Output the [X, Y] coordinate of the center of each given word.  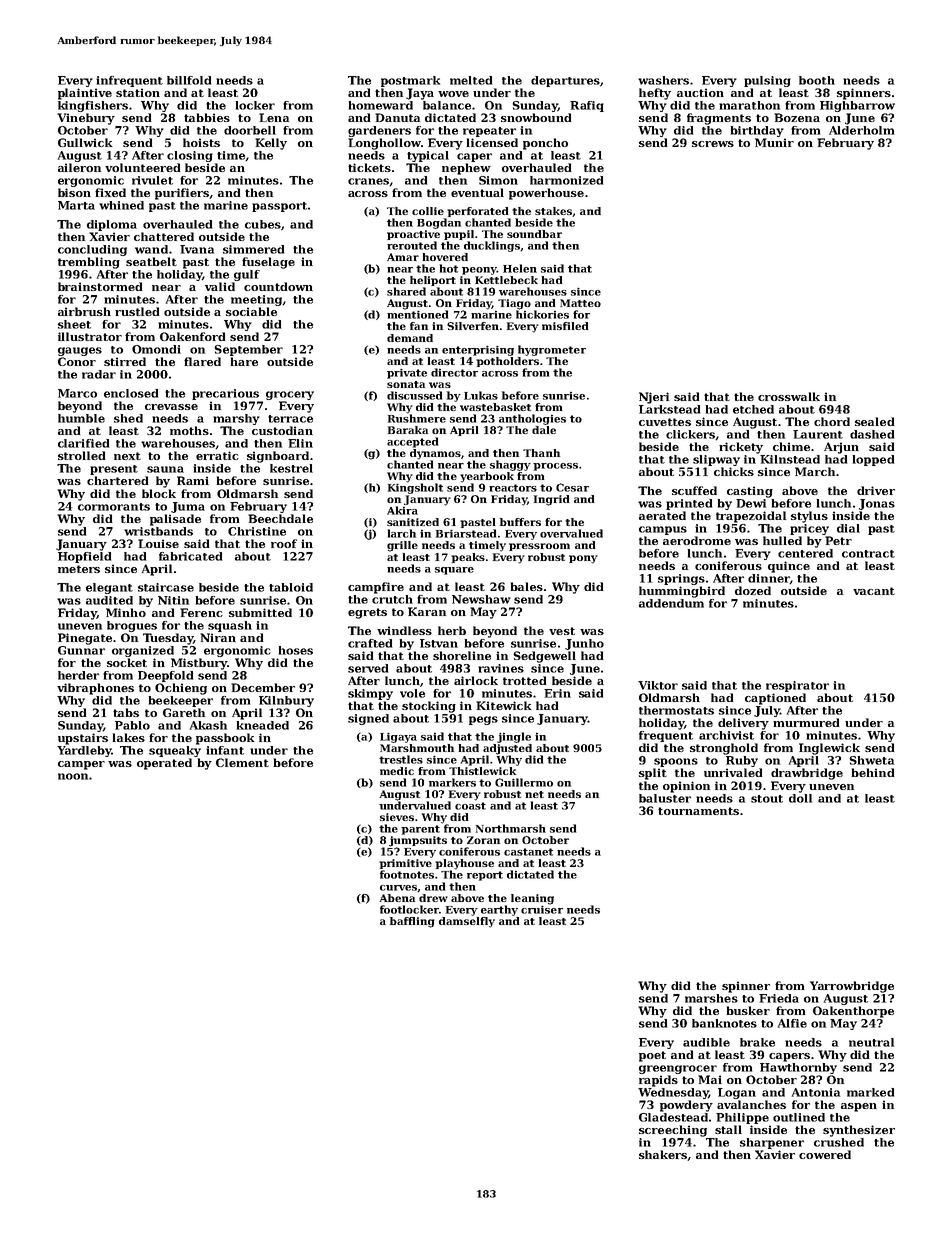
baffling [412, 922]
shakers [663, 1154]
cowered [825, 1154]
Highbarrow [857, 106]
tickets [369, 167]
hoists [201, 142]
